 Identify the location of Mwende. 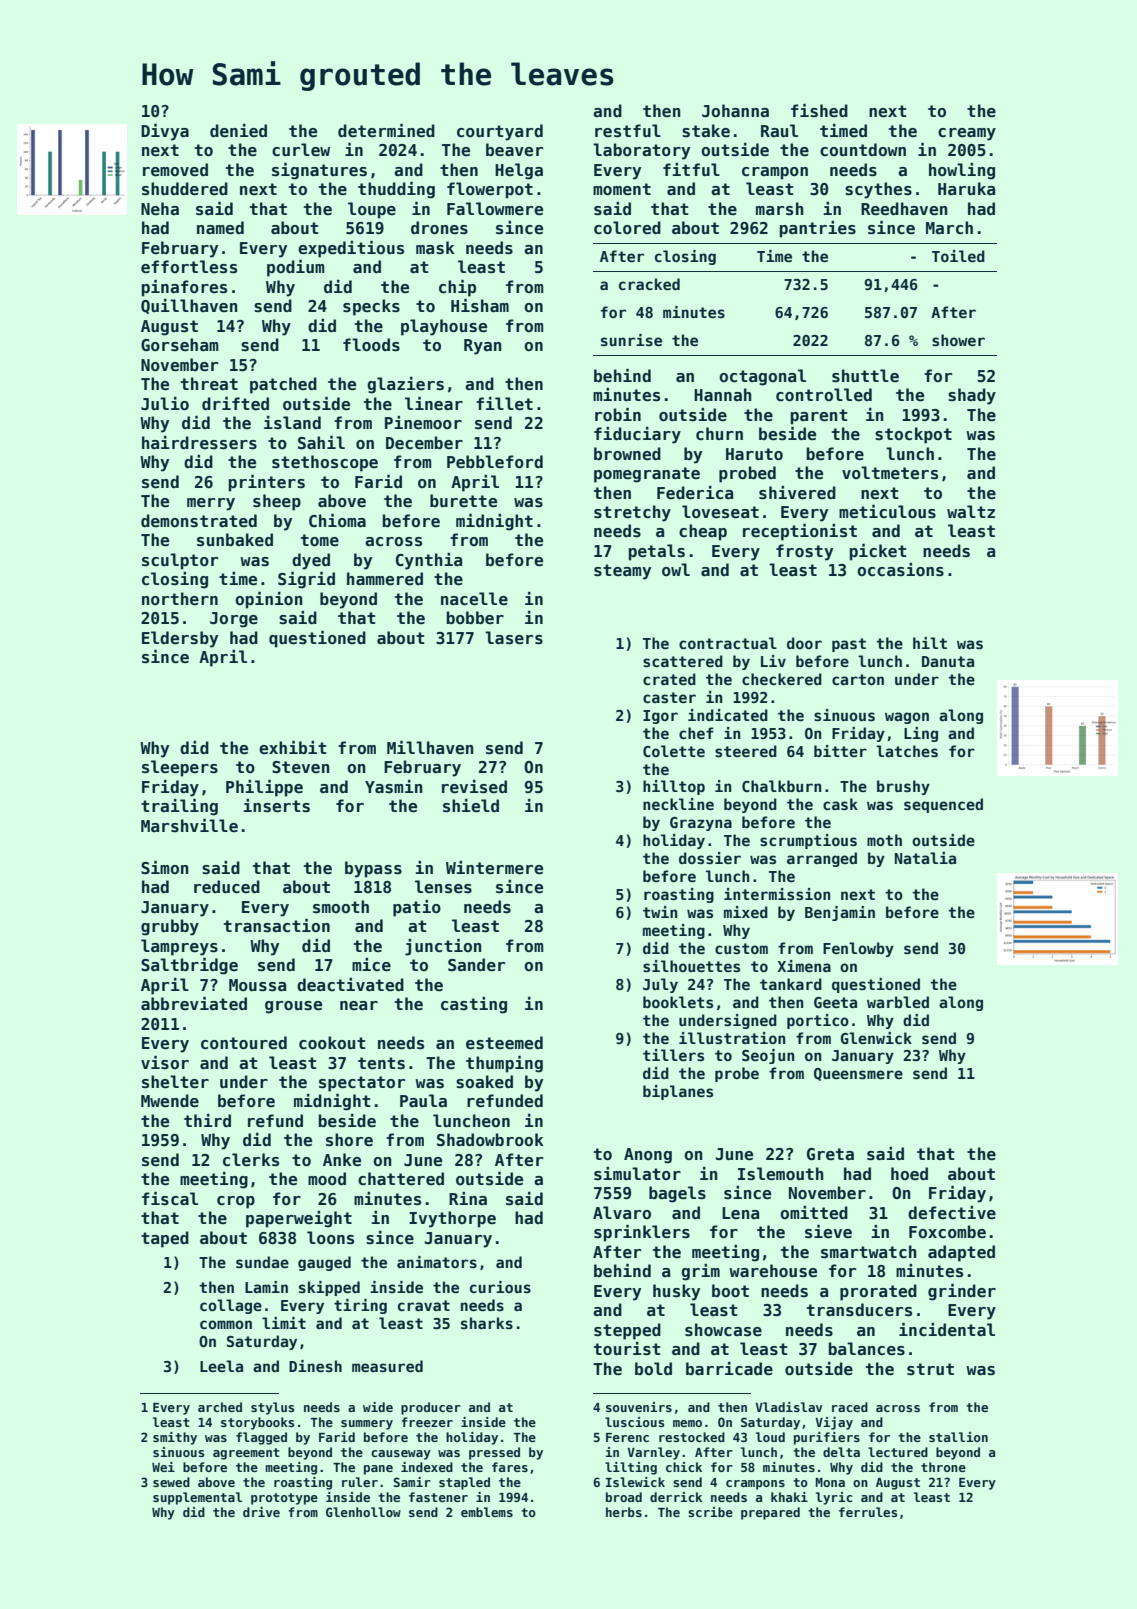
(170, 1101).
